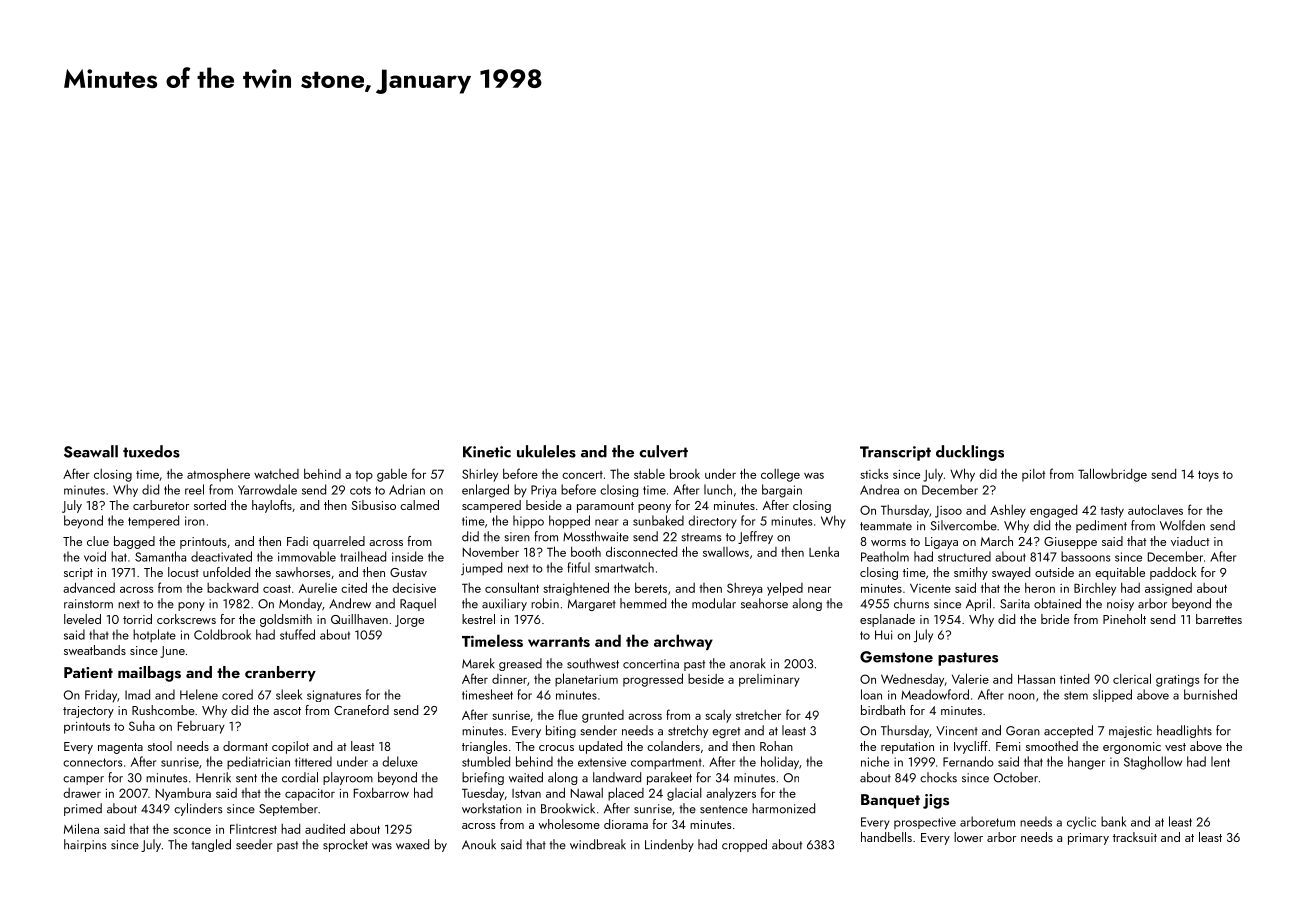  I want to click on robin, so click(545, 603).
